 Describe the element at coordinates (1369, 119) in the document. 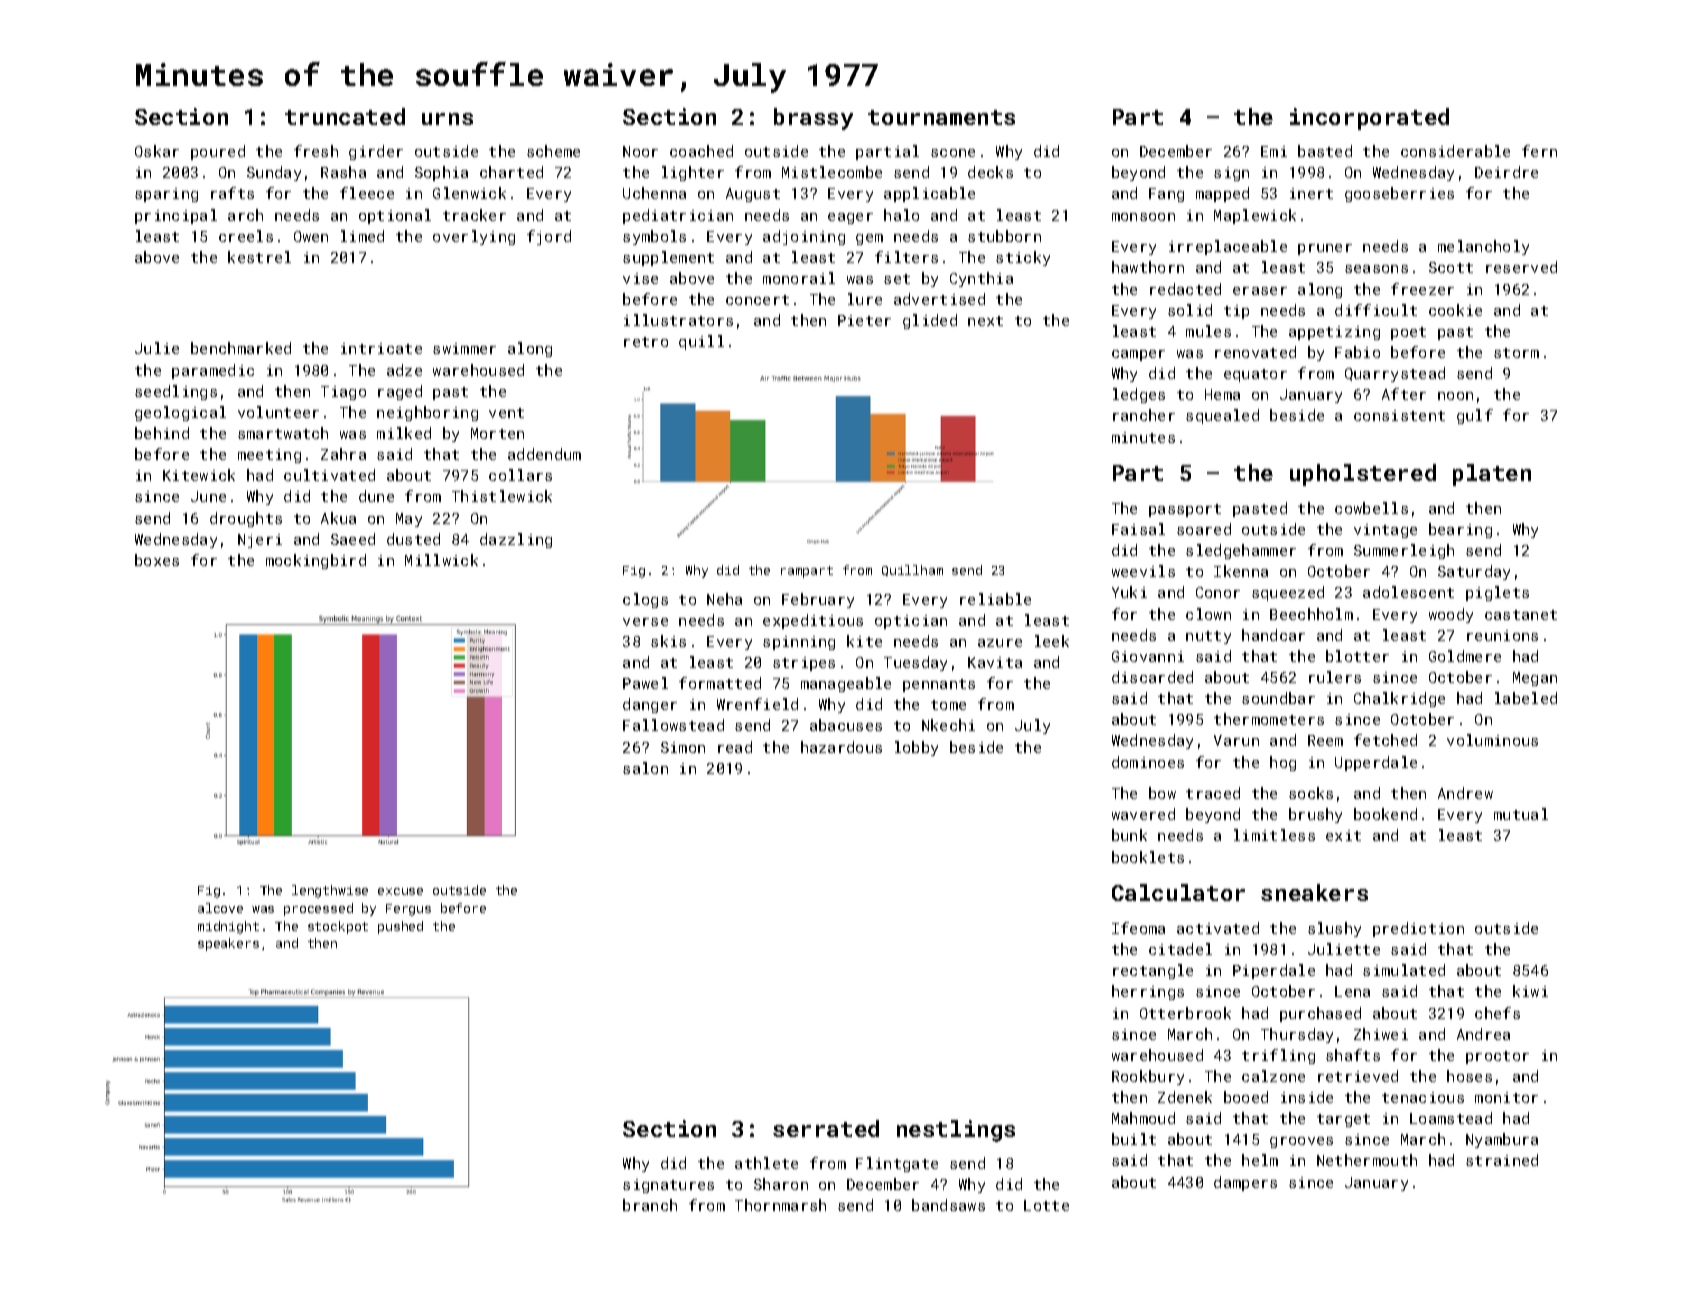

I see `incorporated` at that location.
